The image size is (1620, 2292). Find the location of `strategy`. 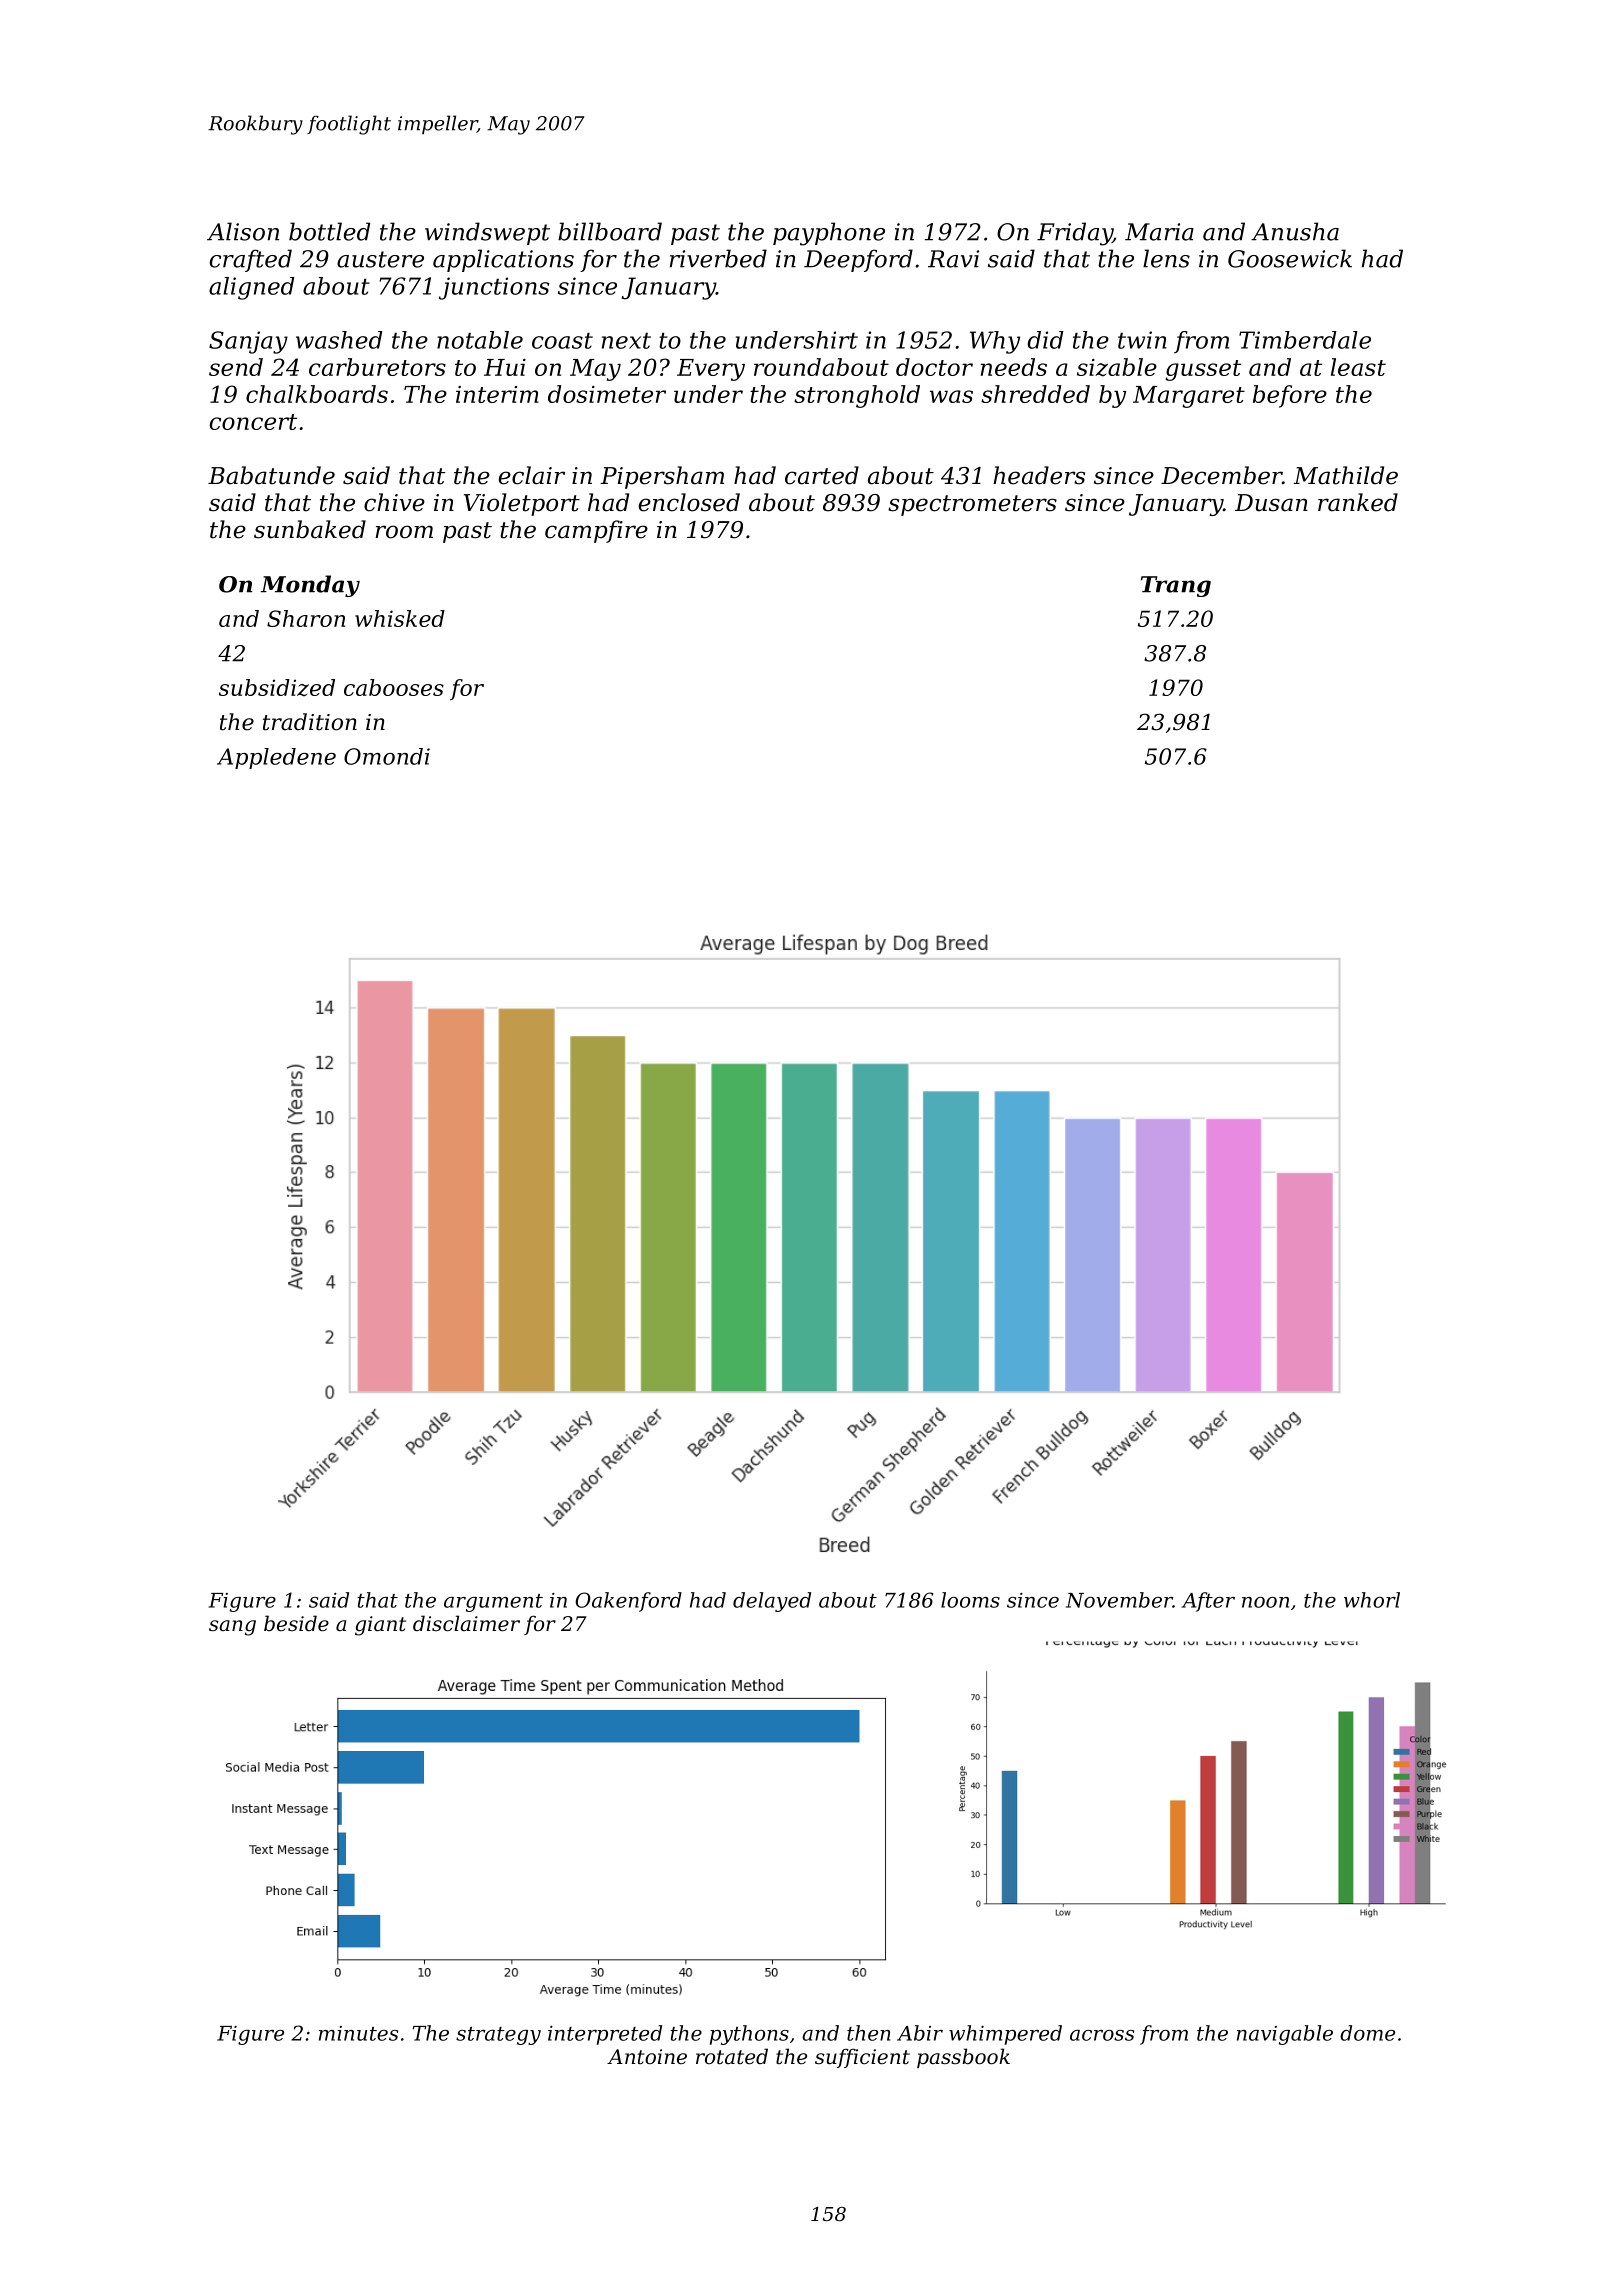

strategy is located at coordinates (498, 2036).
